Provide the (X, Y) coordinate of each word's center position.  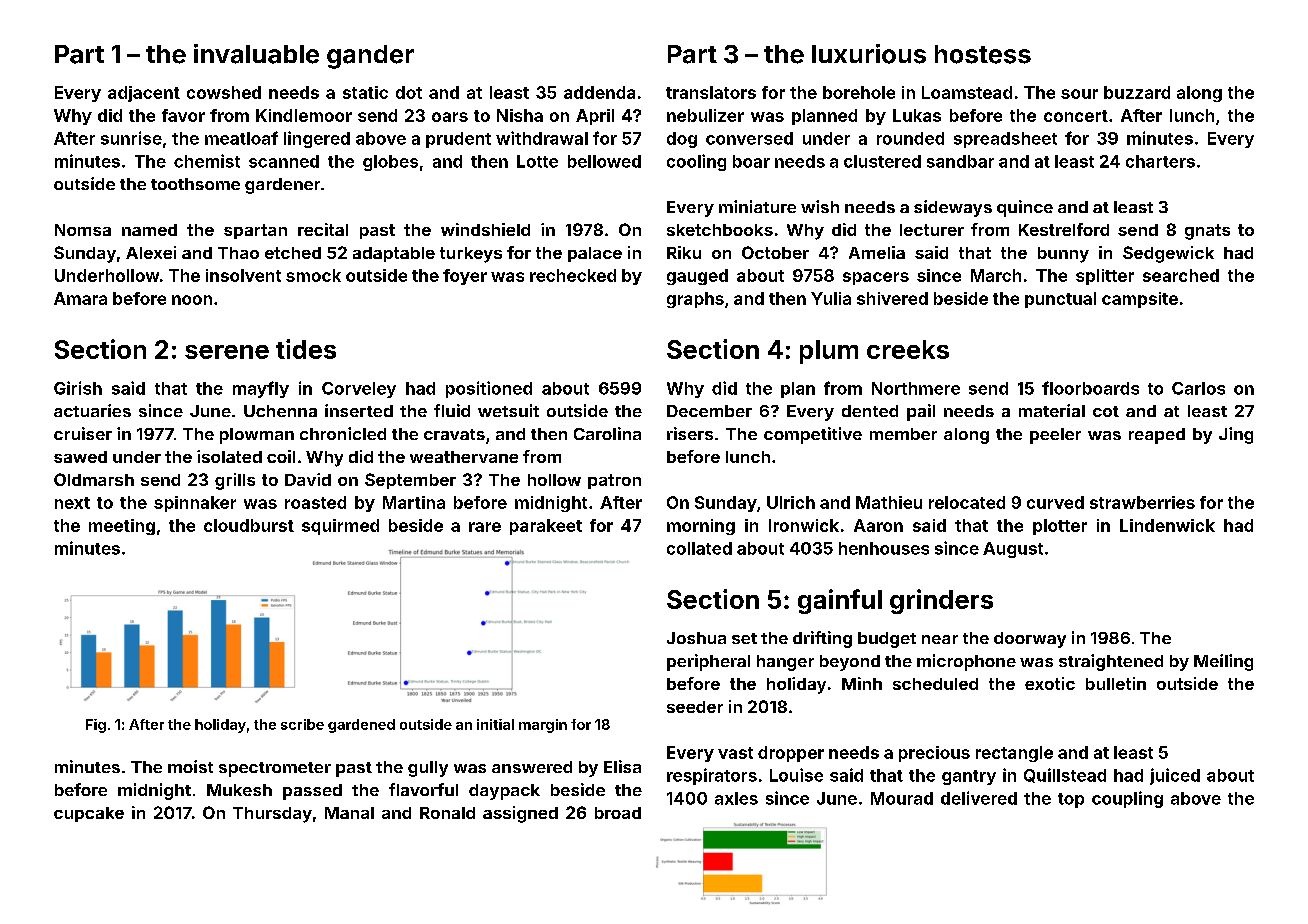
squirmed (340, 527)
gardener (282, 186)
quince (1025, 208)
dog (682, 140)
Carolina (607, 433)
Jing (1236, 435)
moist (190, 766)
